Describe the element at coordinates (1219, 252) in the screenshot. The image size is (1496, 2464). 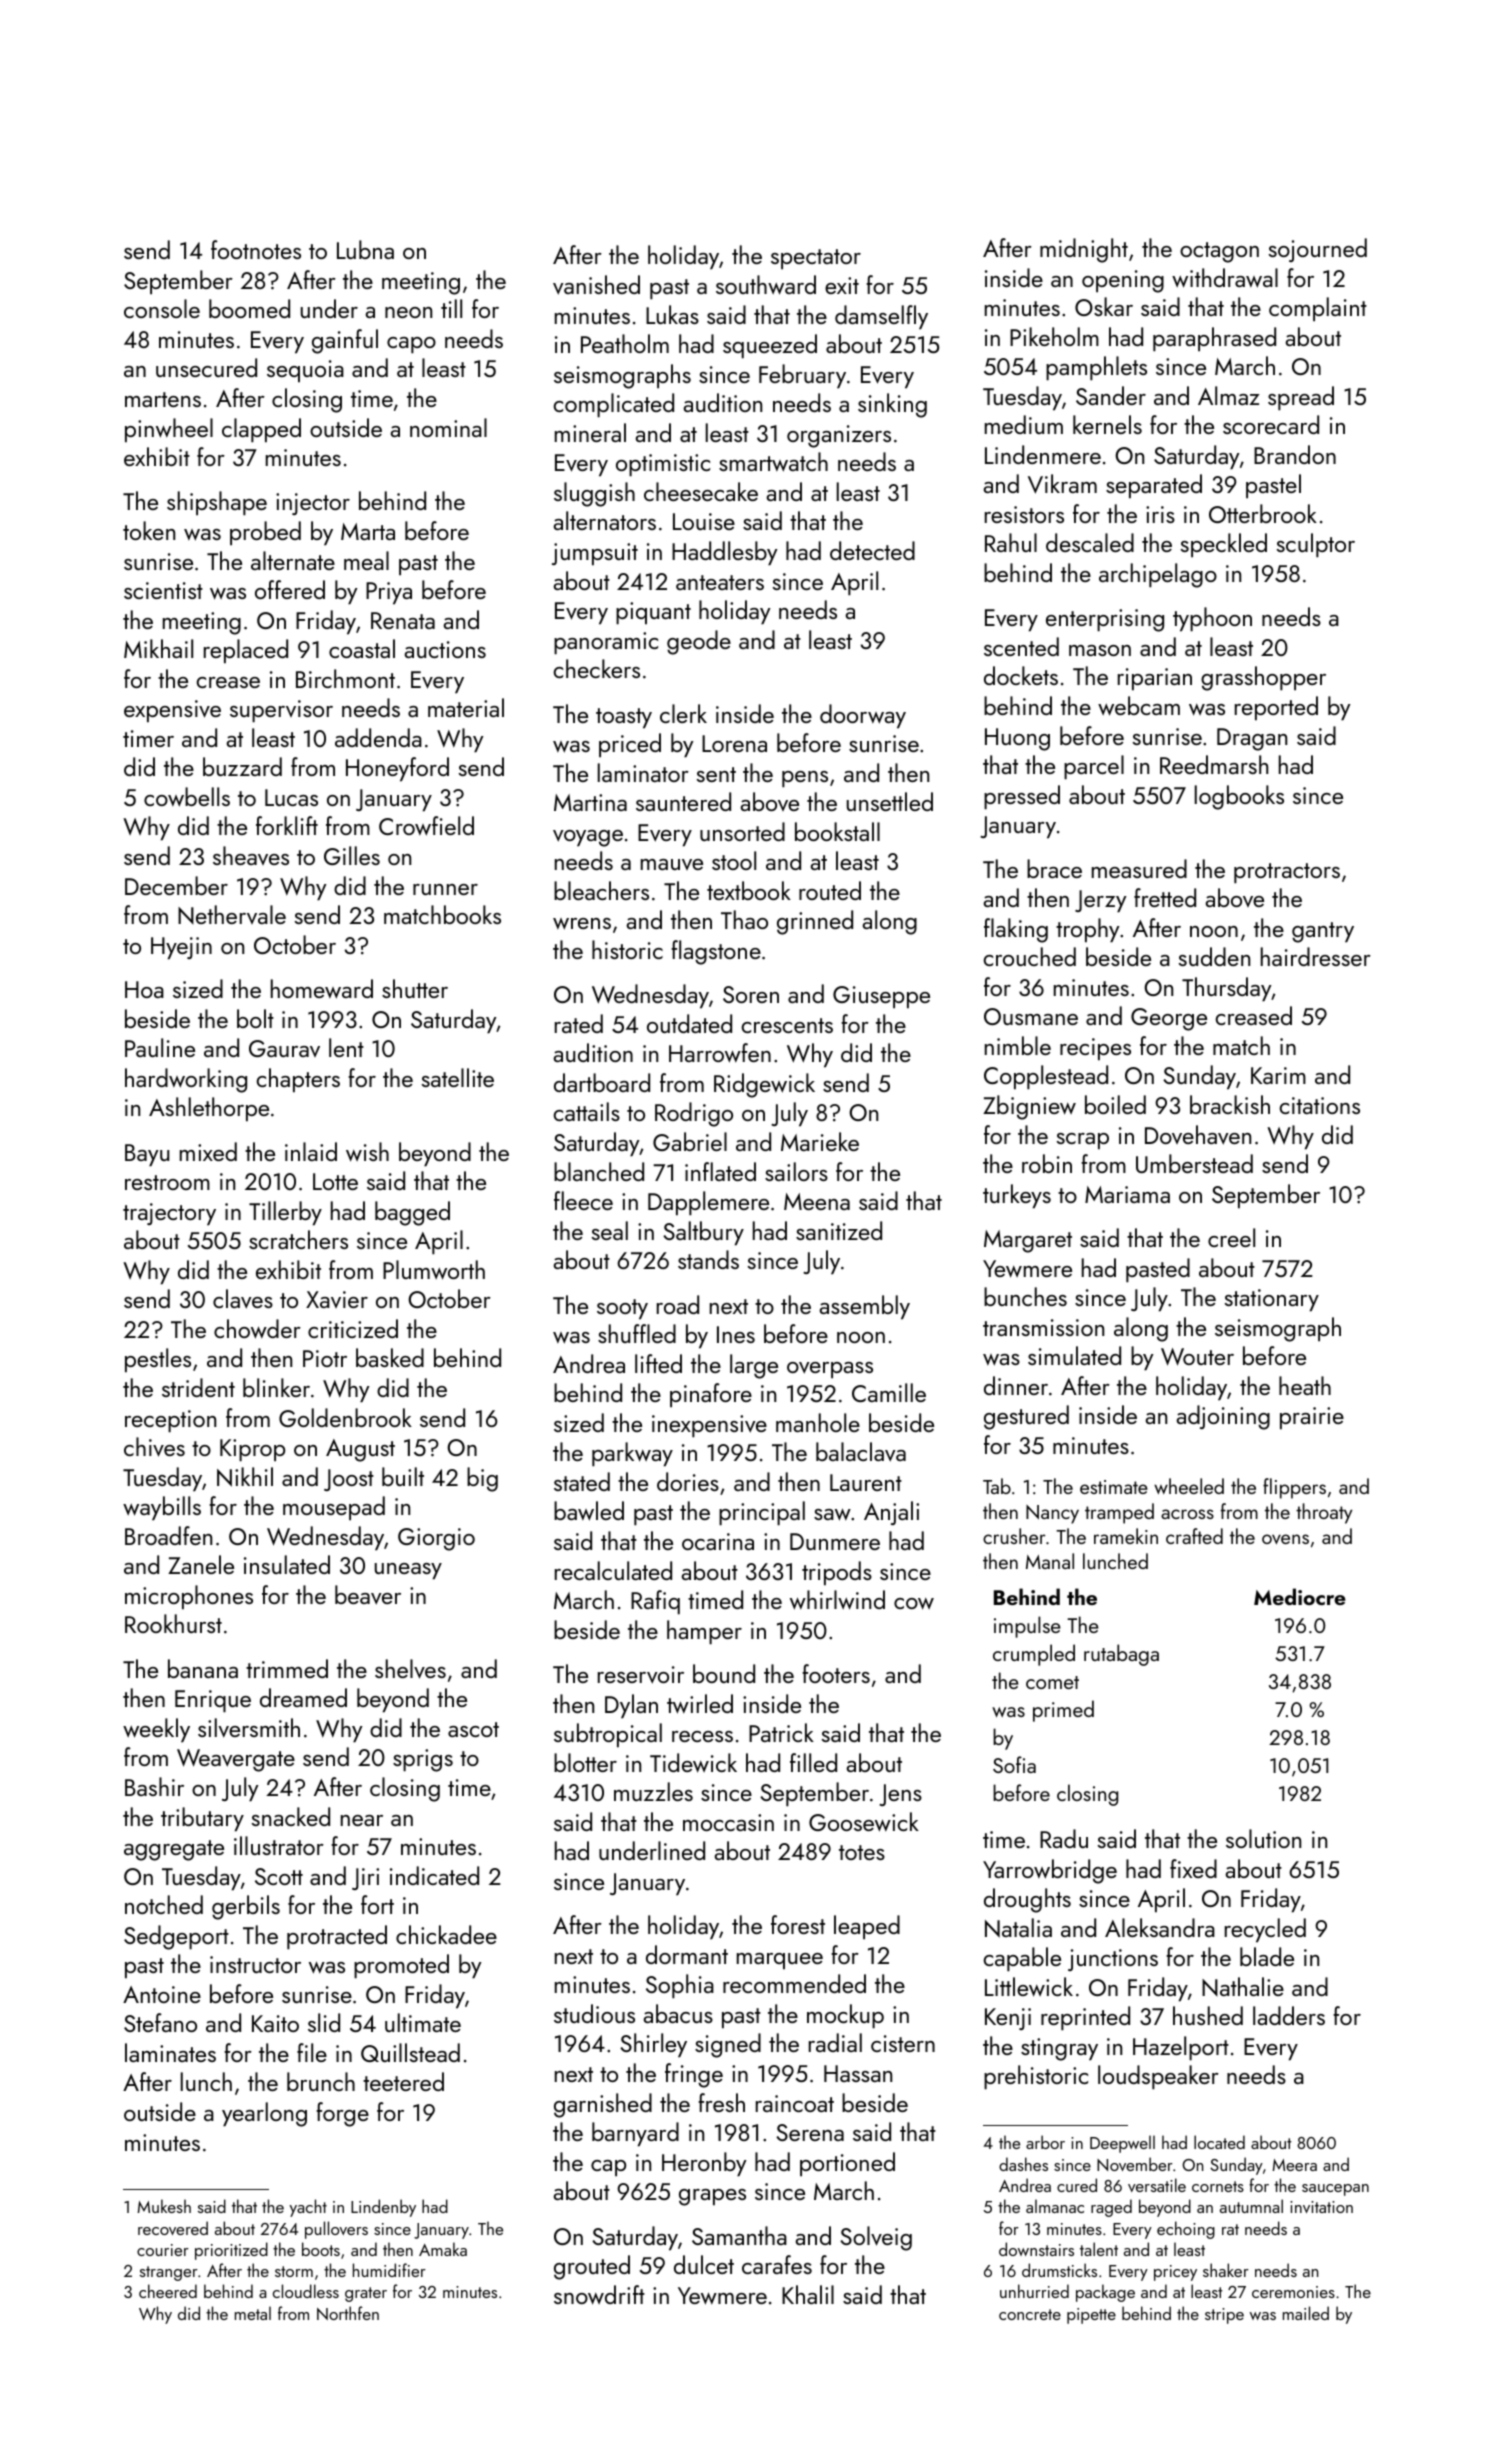
I see `octagon` at that location.
